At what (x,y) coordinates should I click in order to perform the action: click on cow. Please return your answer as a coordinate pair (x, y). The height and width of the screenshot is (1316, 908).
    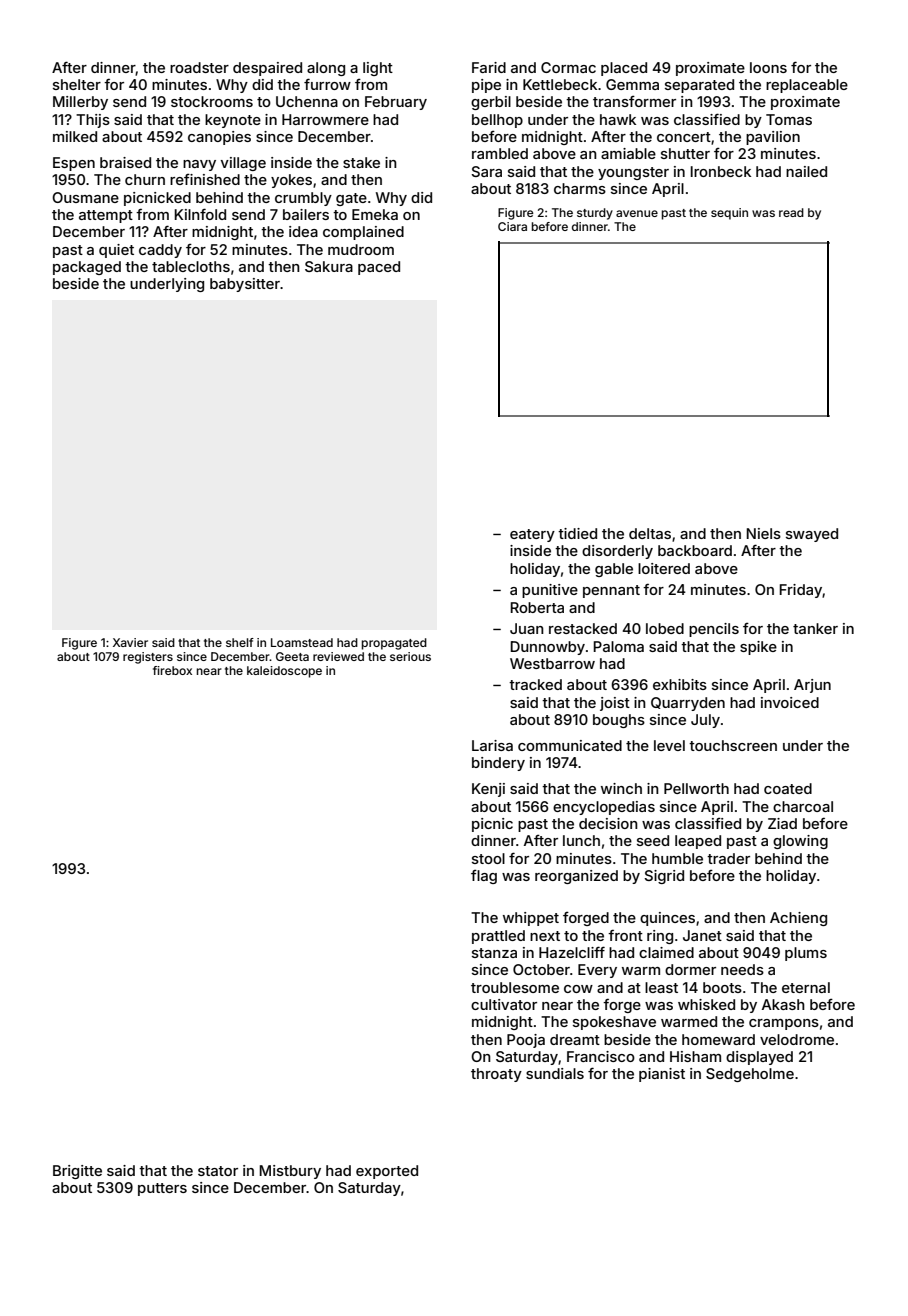
    Looking at the image, I should click on (578, 989).
